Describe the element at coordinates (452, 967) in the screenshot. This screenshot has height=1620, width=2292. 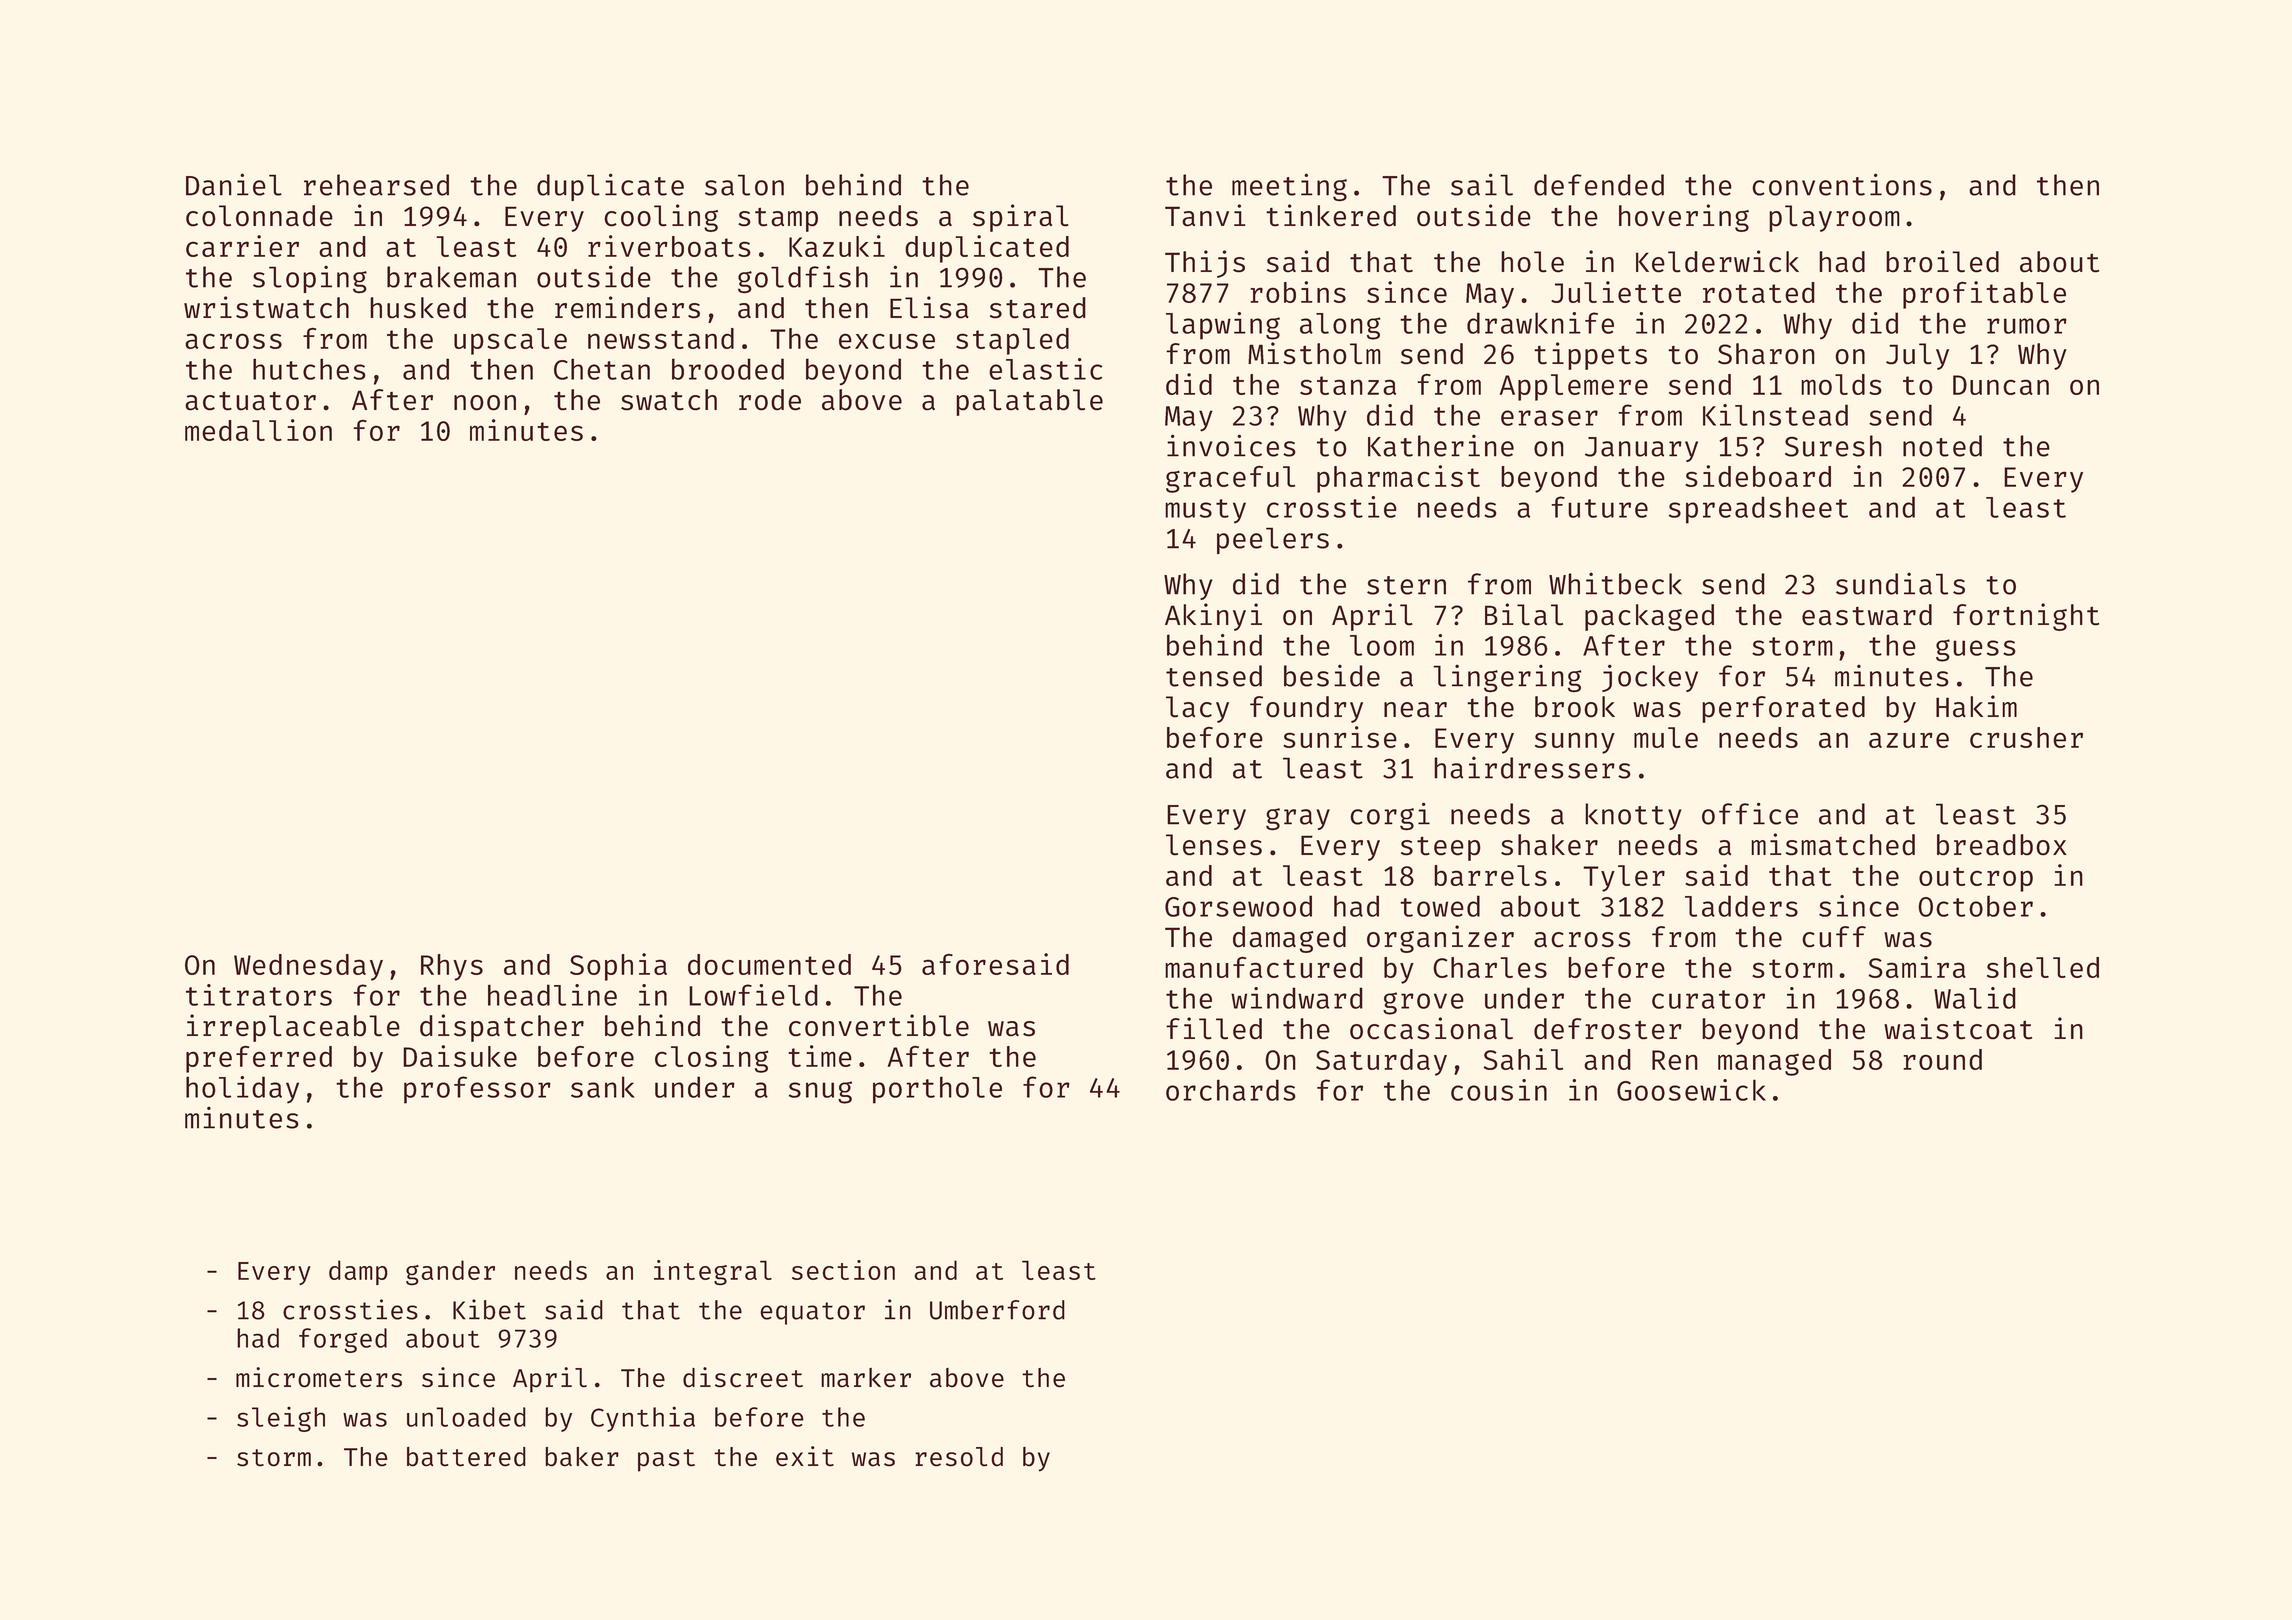
I see `Rhys` at that location.
